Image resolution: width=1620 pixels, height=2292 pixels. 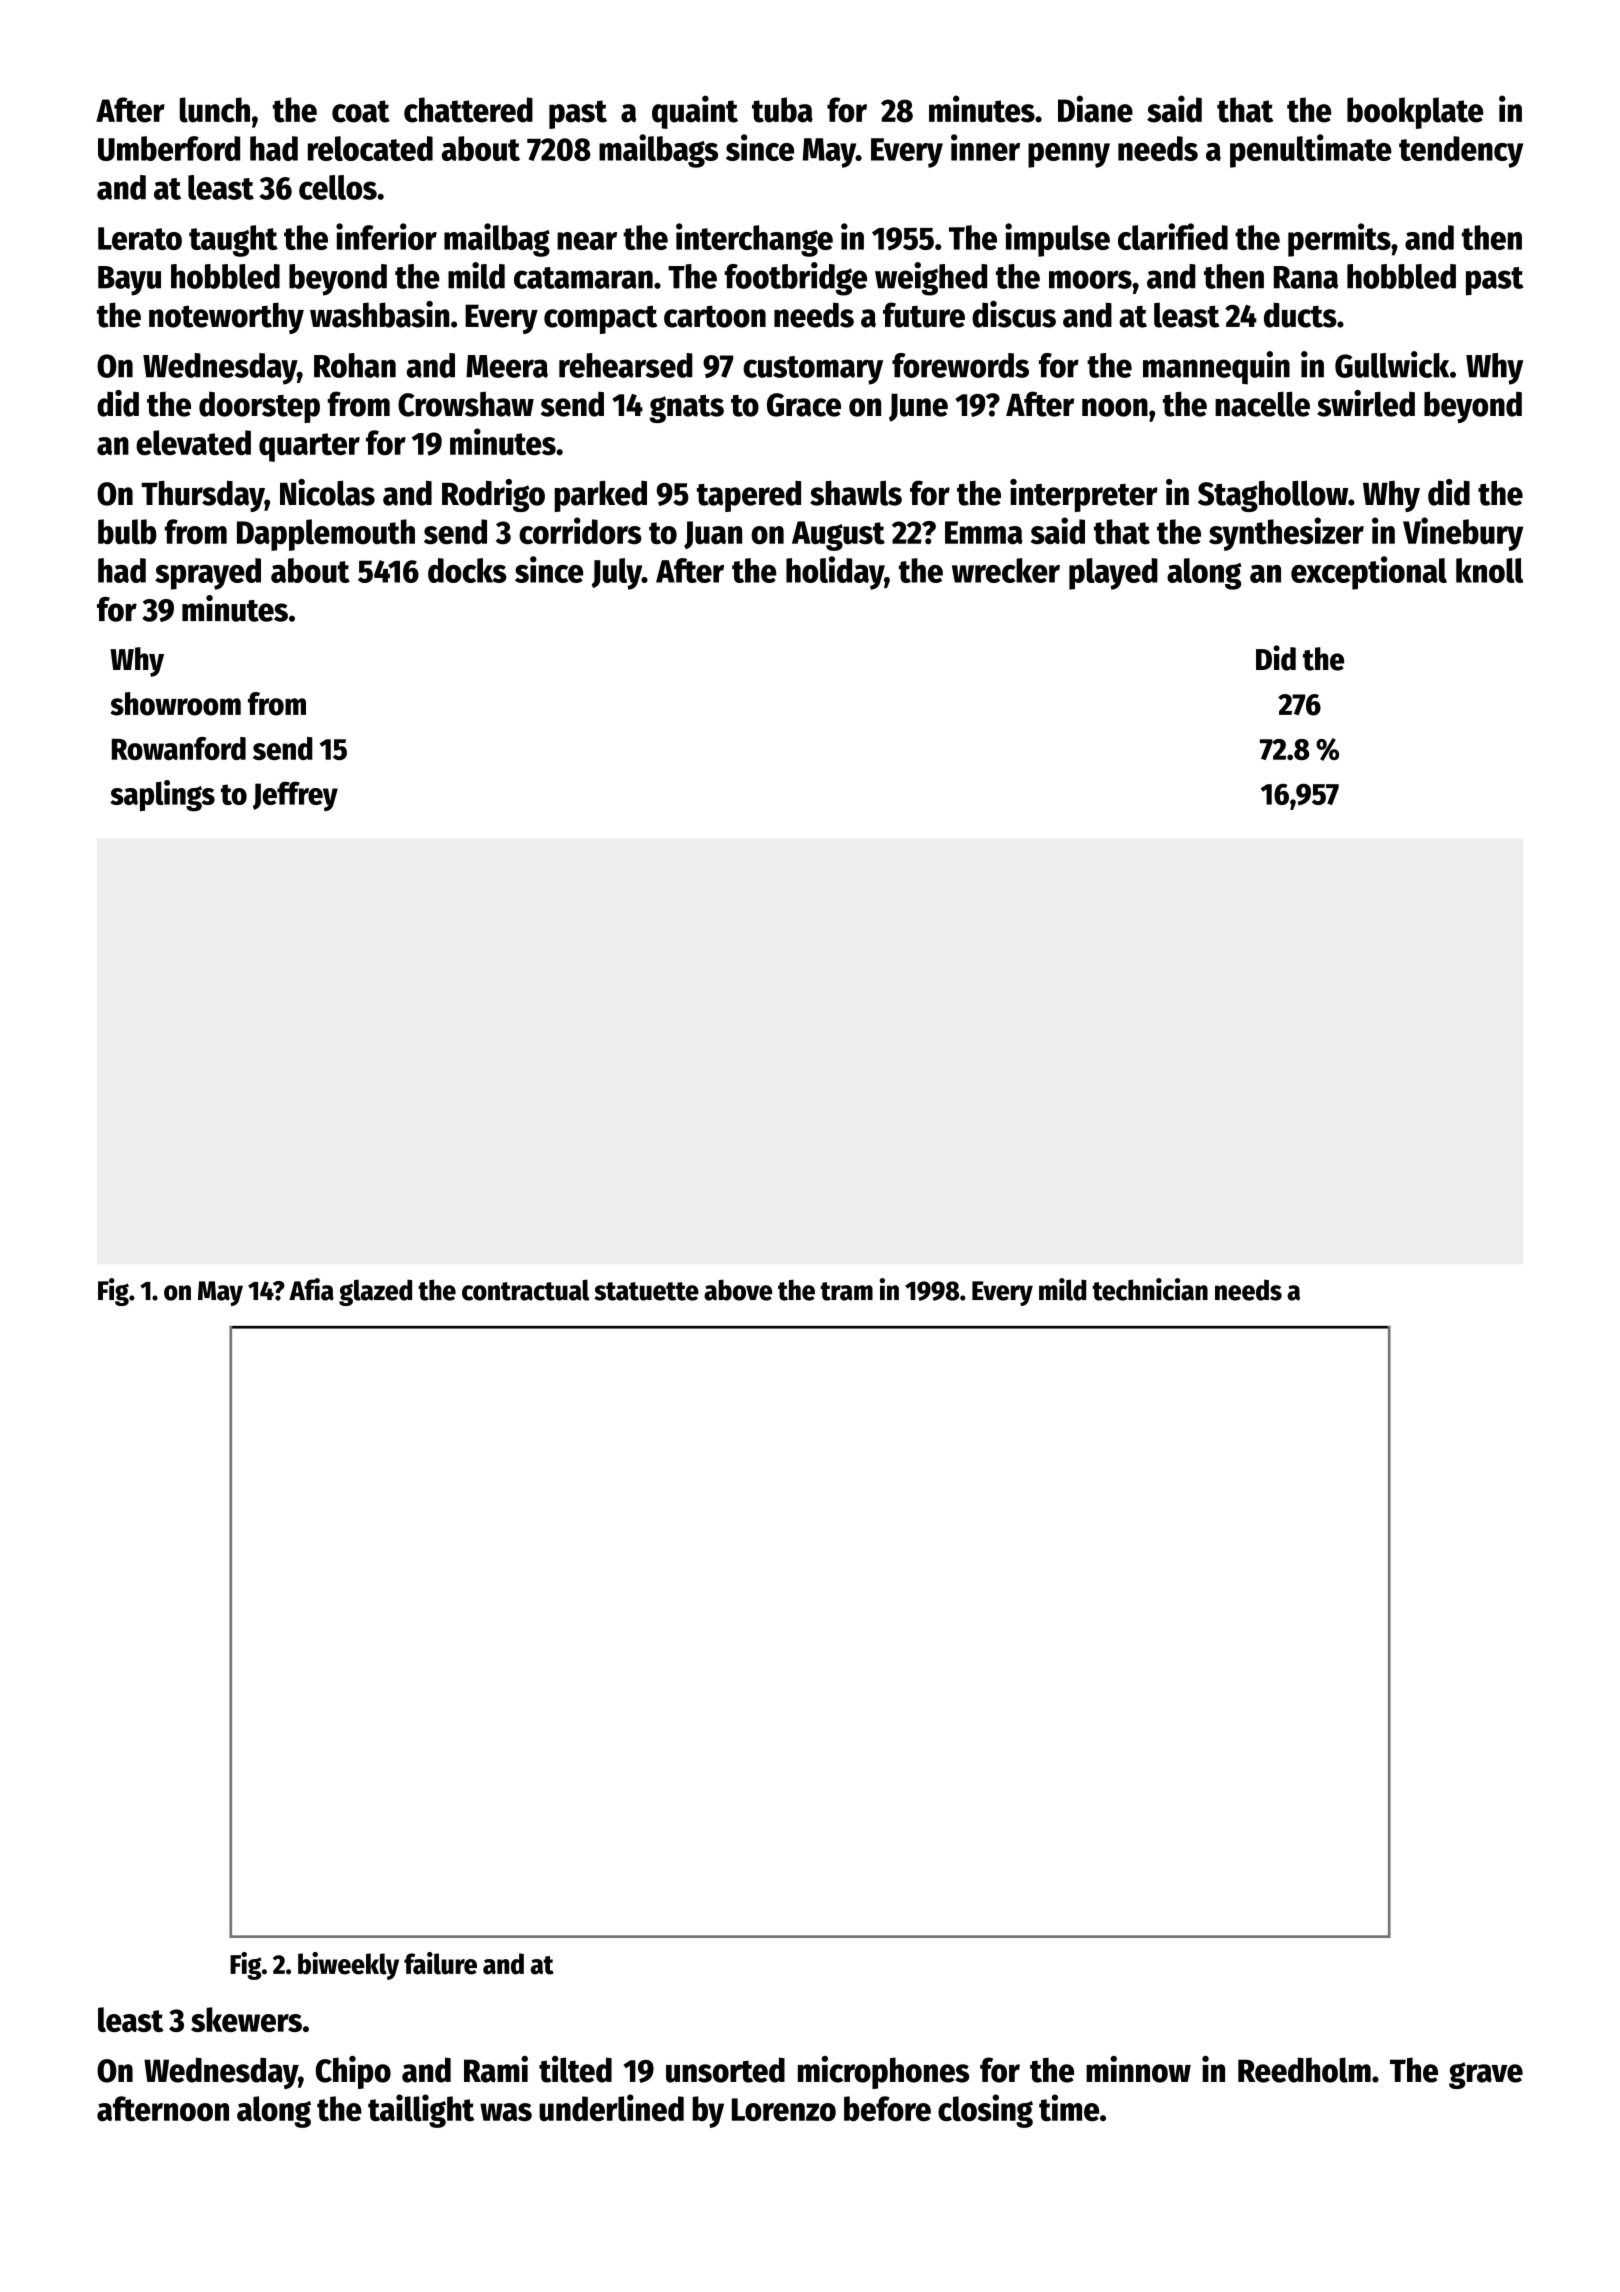 I want to click on taillight, so click(x=421, y=2111).
